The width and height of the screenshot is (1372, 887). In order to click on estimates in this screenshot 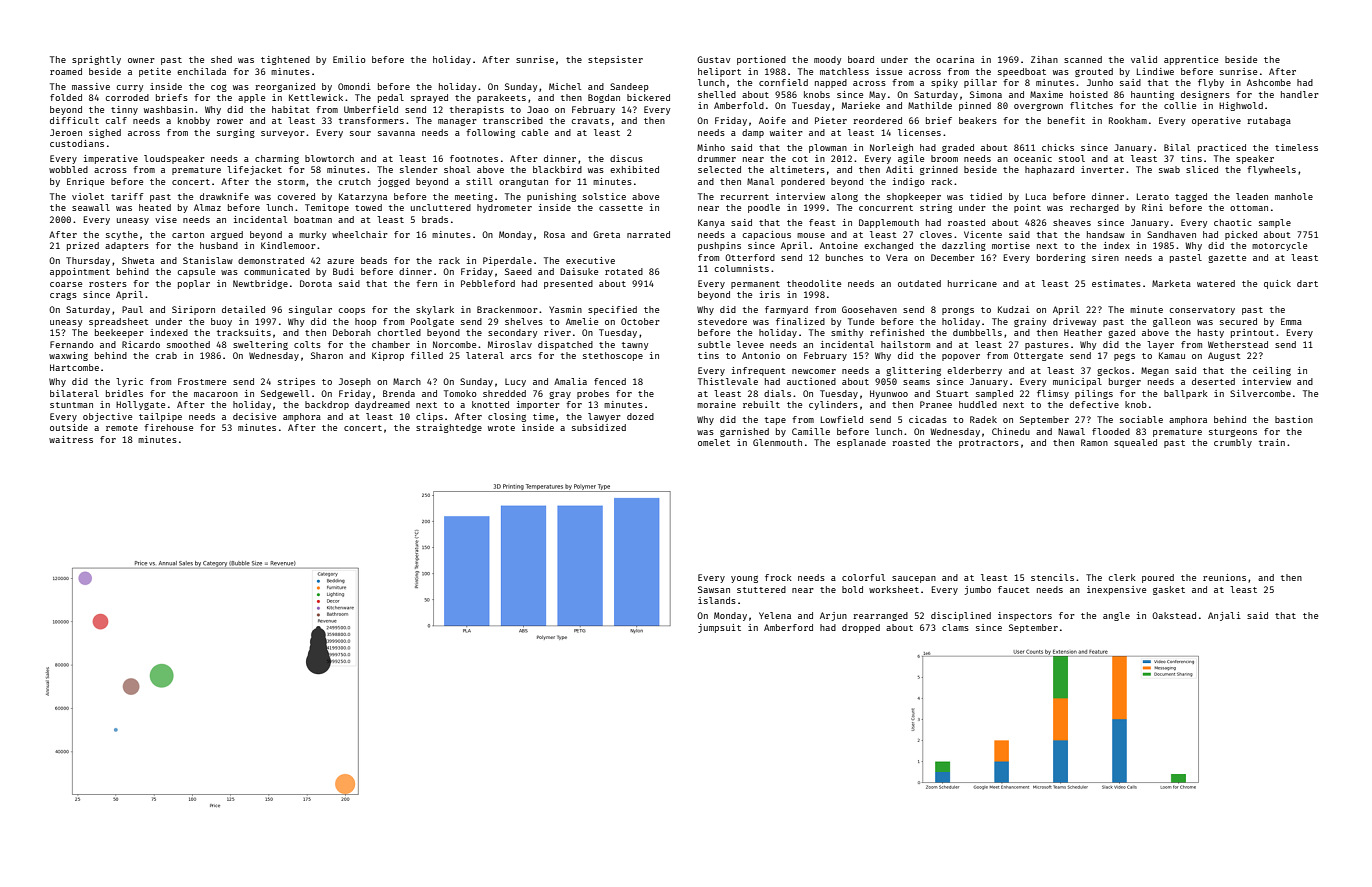, I will do `click(1116, 283)`.
